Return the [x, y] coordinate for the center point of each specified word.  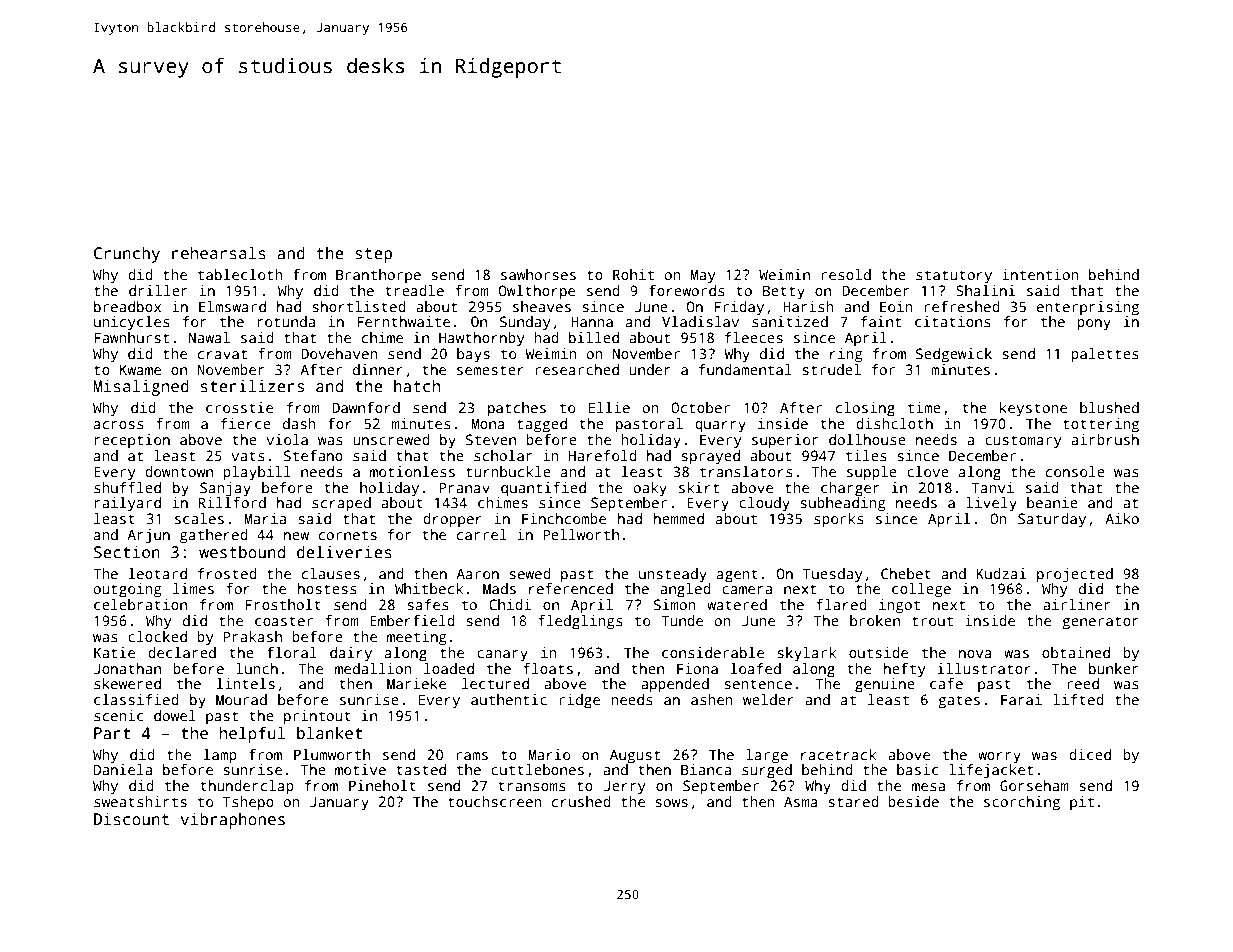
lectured [495, 683]
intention [1040, 274]
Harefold [603, 455]
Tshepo [248, 803]
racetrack [838, 754]
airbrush [1105, 439]
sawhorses [538, 274]
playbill [257, 473]
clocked [157, 636]
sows [671, 803]
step [373, 255]
